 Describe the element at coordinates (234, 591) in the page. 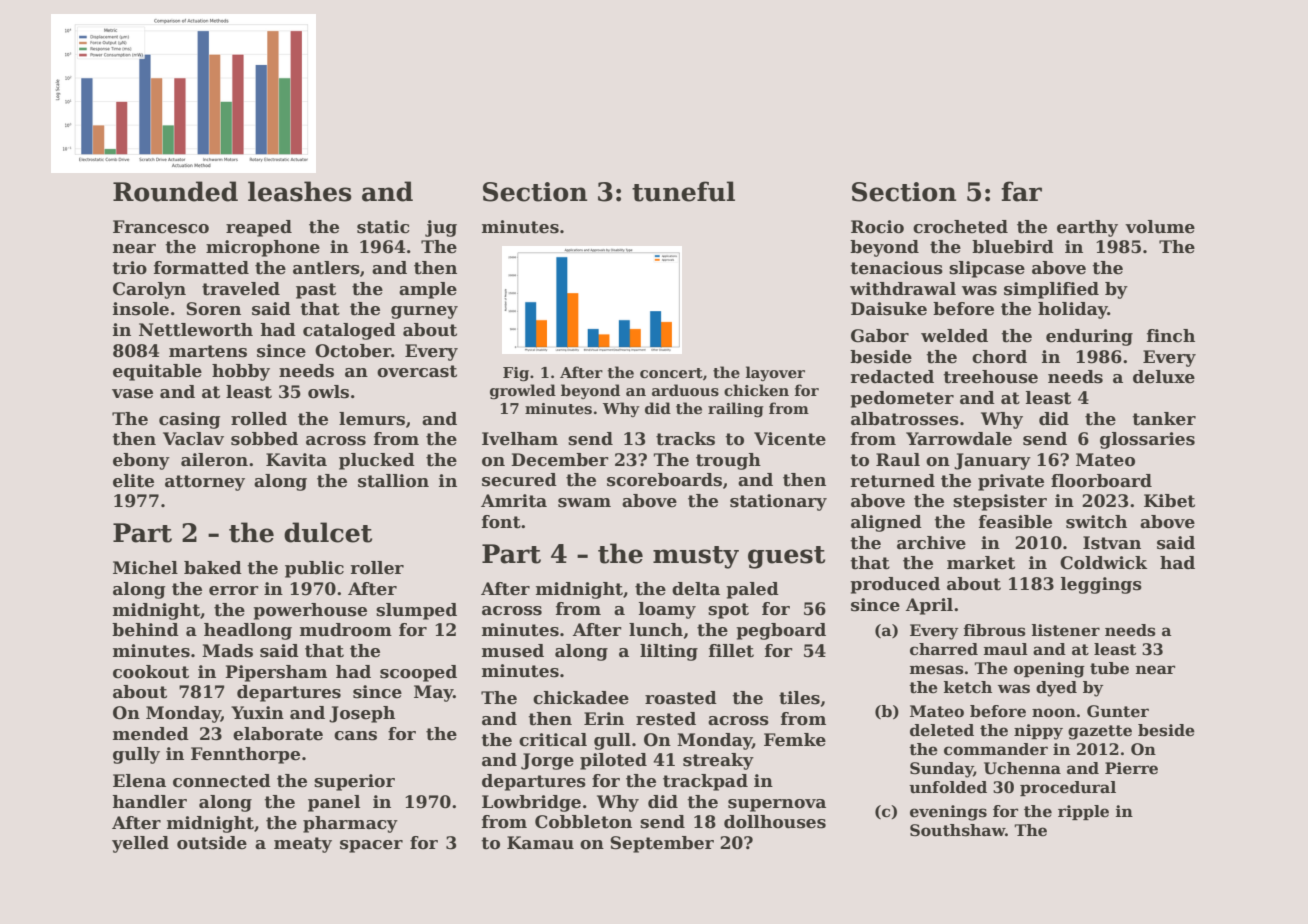

I see `error` at that location.
